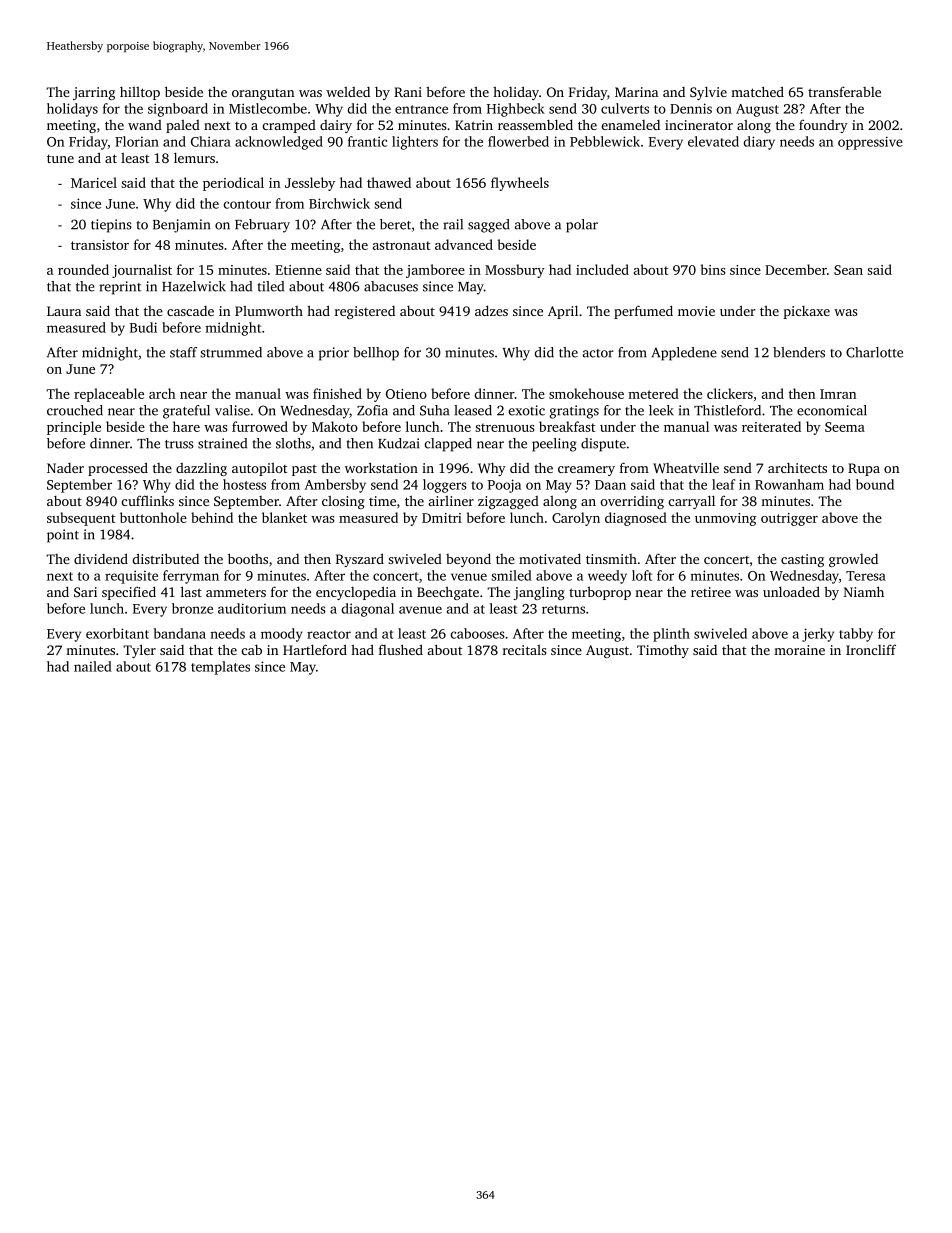 This image has width=952, height=1233. I want to click on diary, so click(759, 143).
